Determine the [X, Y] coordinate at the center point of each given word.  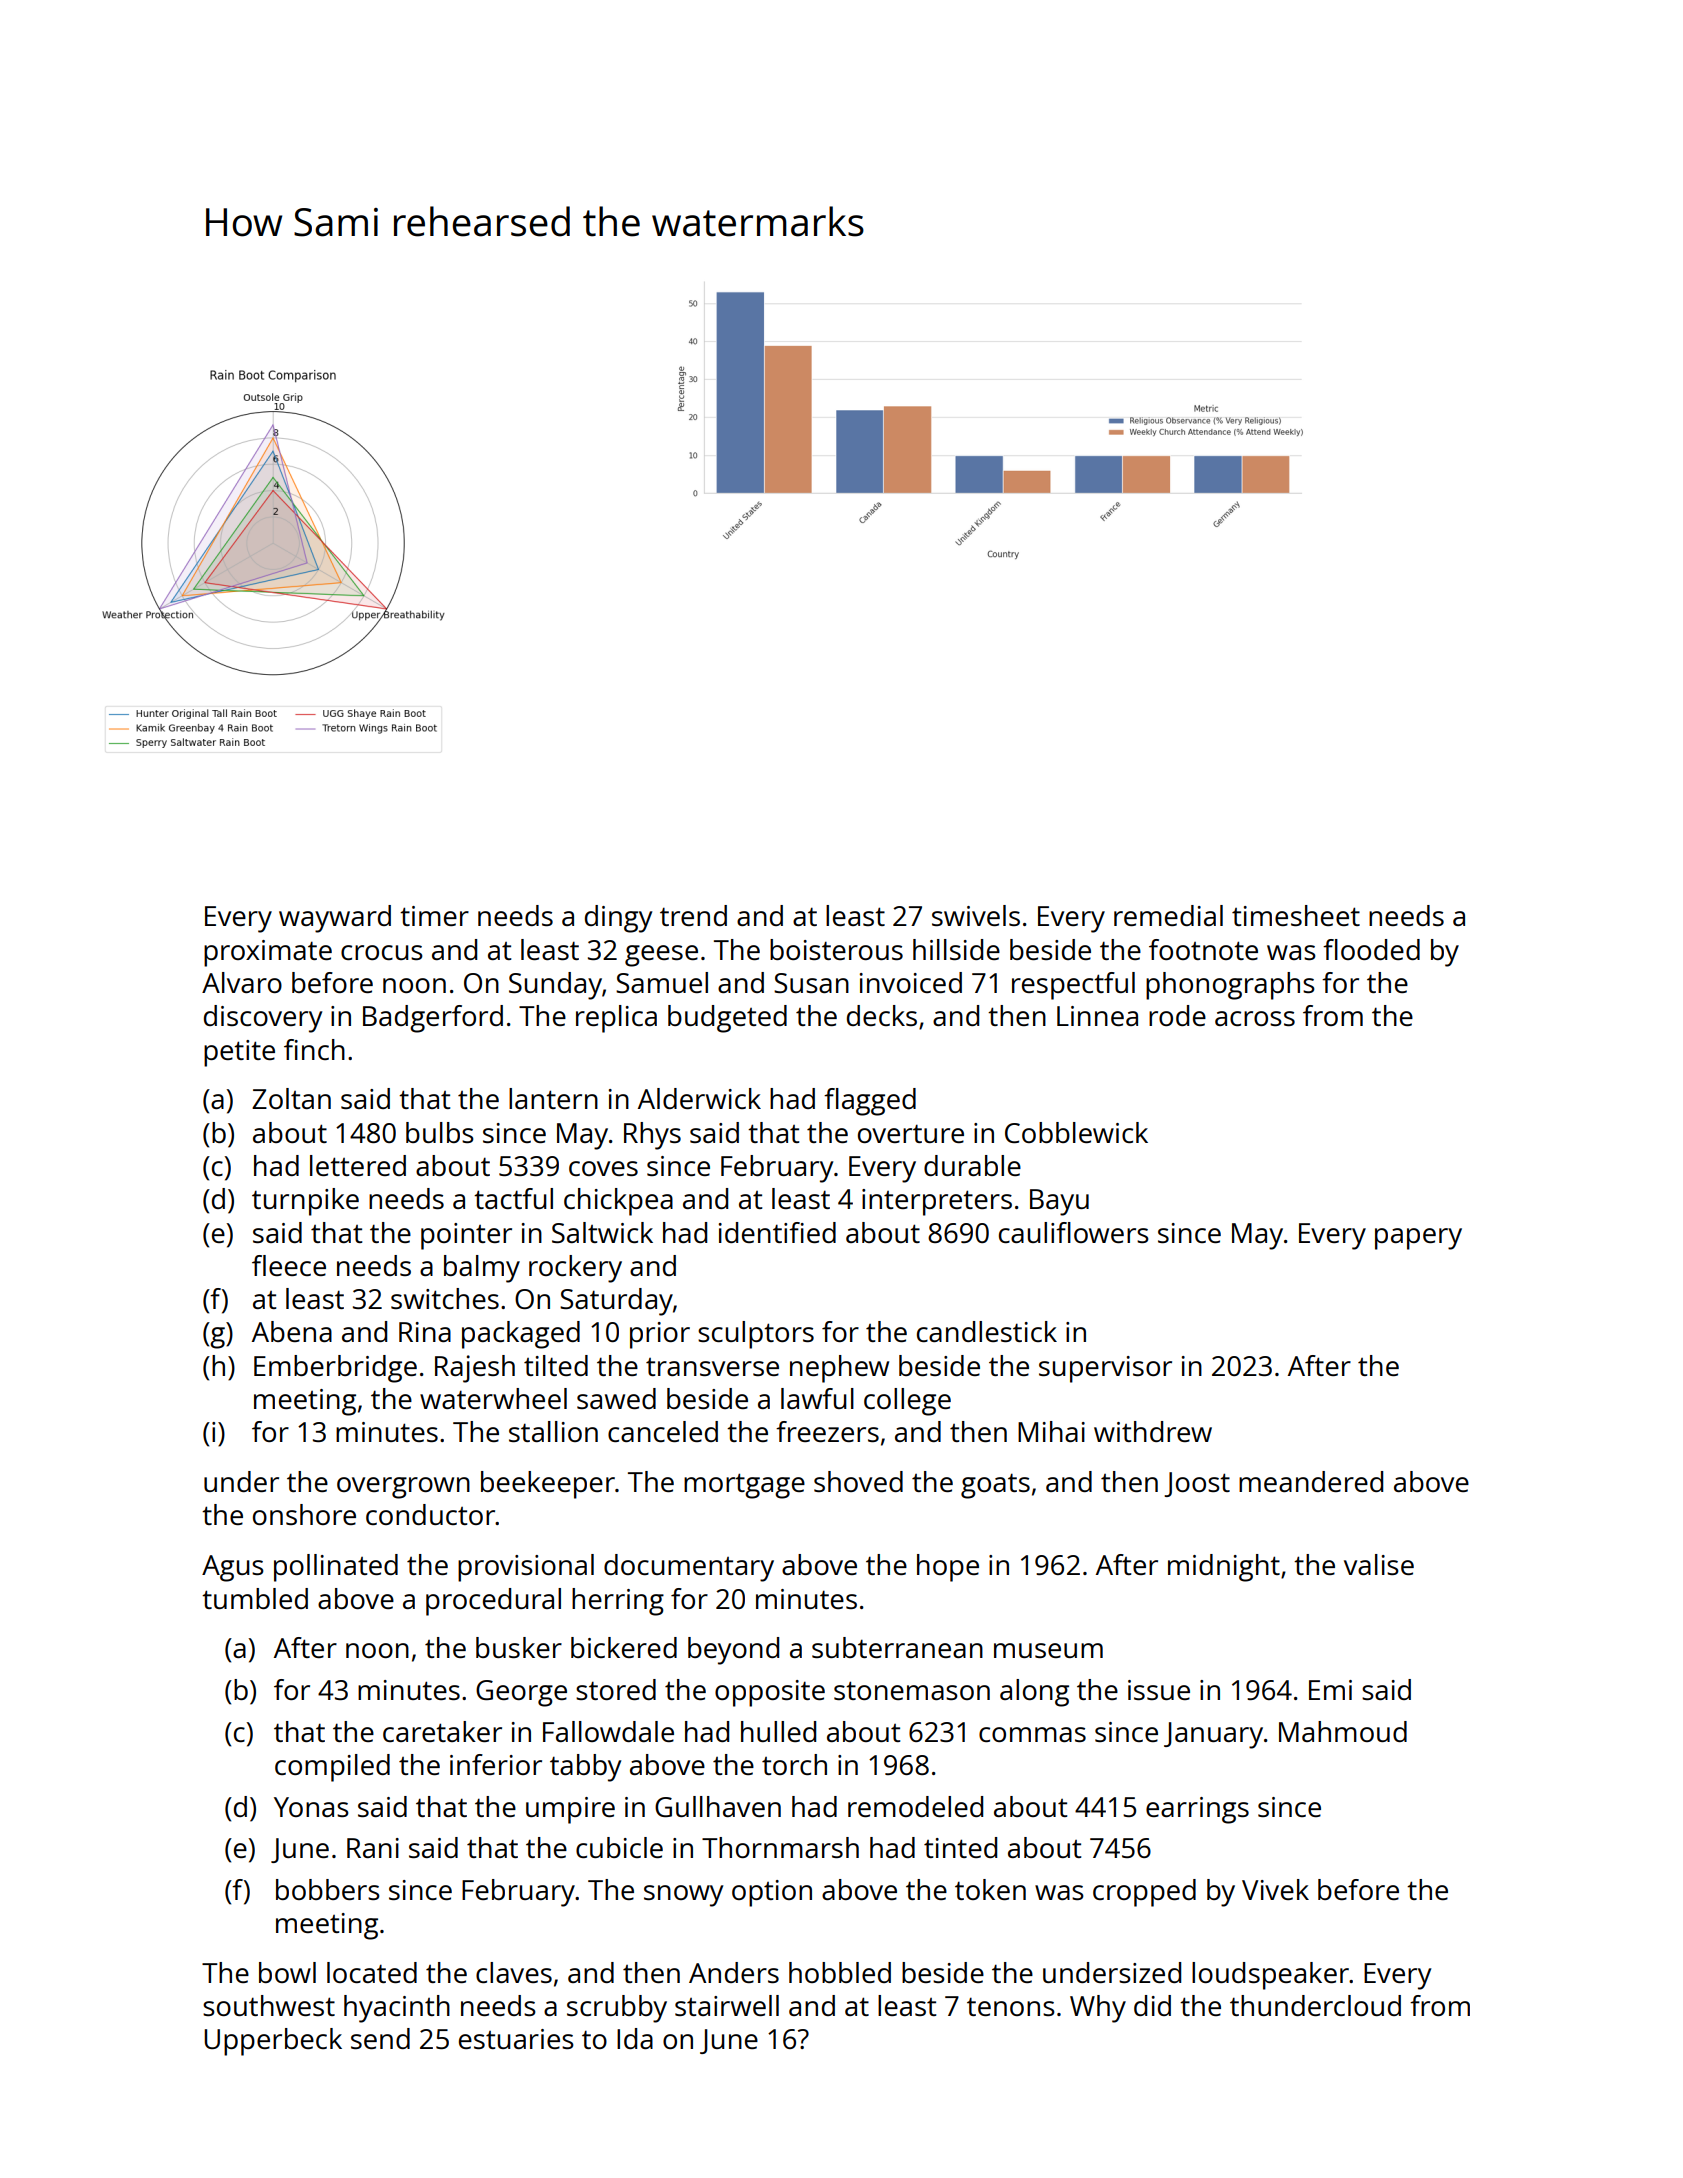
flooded [1371, 949]
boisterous [836, 949]
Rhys [652, 1136]
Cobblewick [1076, 1132]
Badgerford [433, 1019]
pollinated [336, 1568]
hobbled [840, 1972]
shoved [858, 1481]
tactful [513, 1198]
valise [1379, 1564]
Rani [373, 1848]
